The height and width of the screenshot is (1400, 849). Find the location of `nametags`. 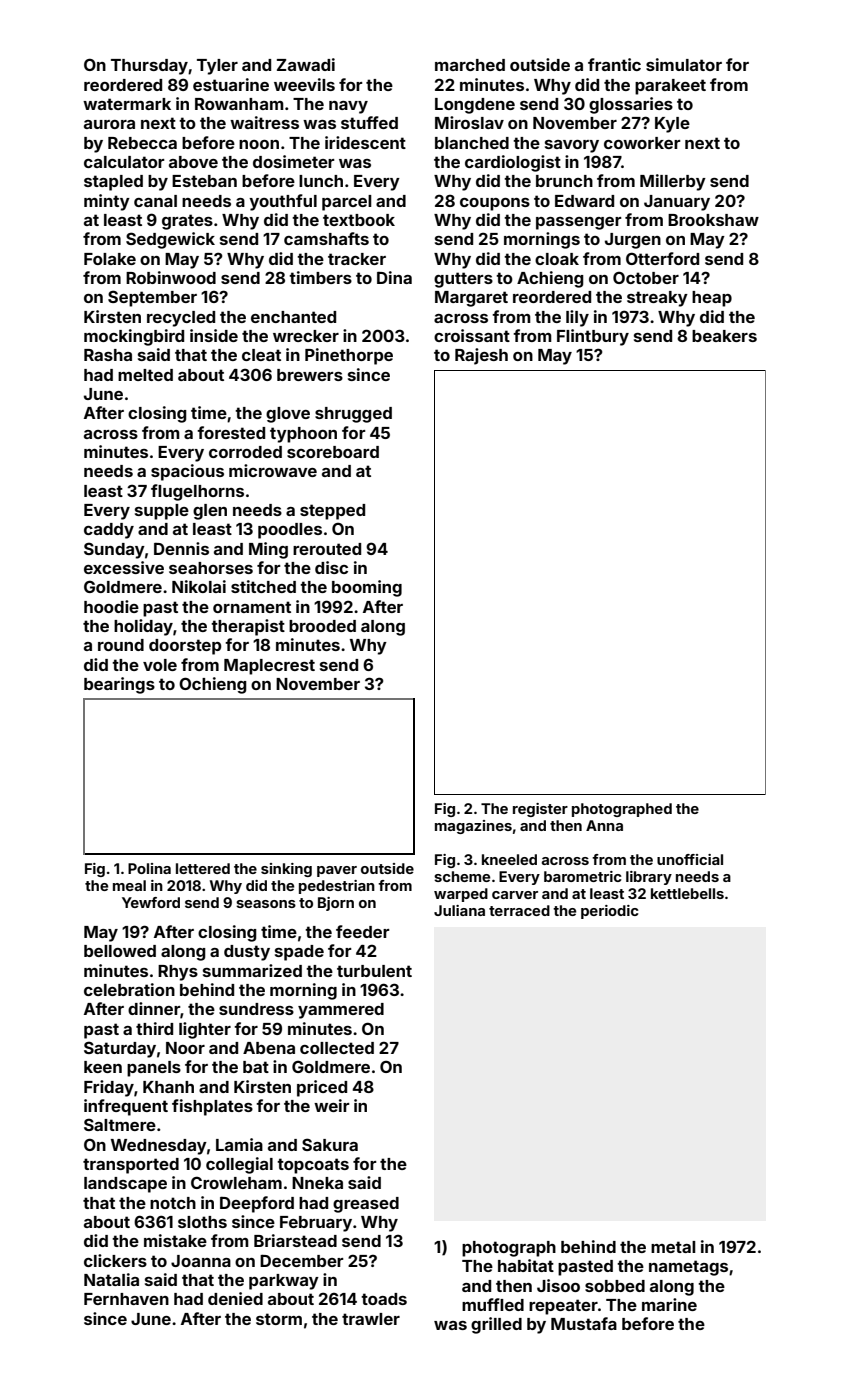

nametags is located at coordinates (688, 1268).
